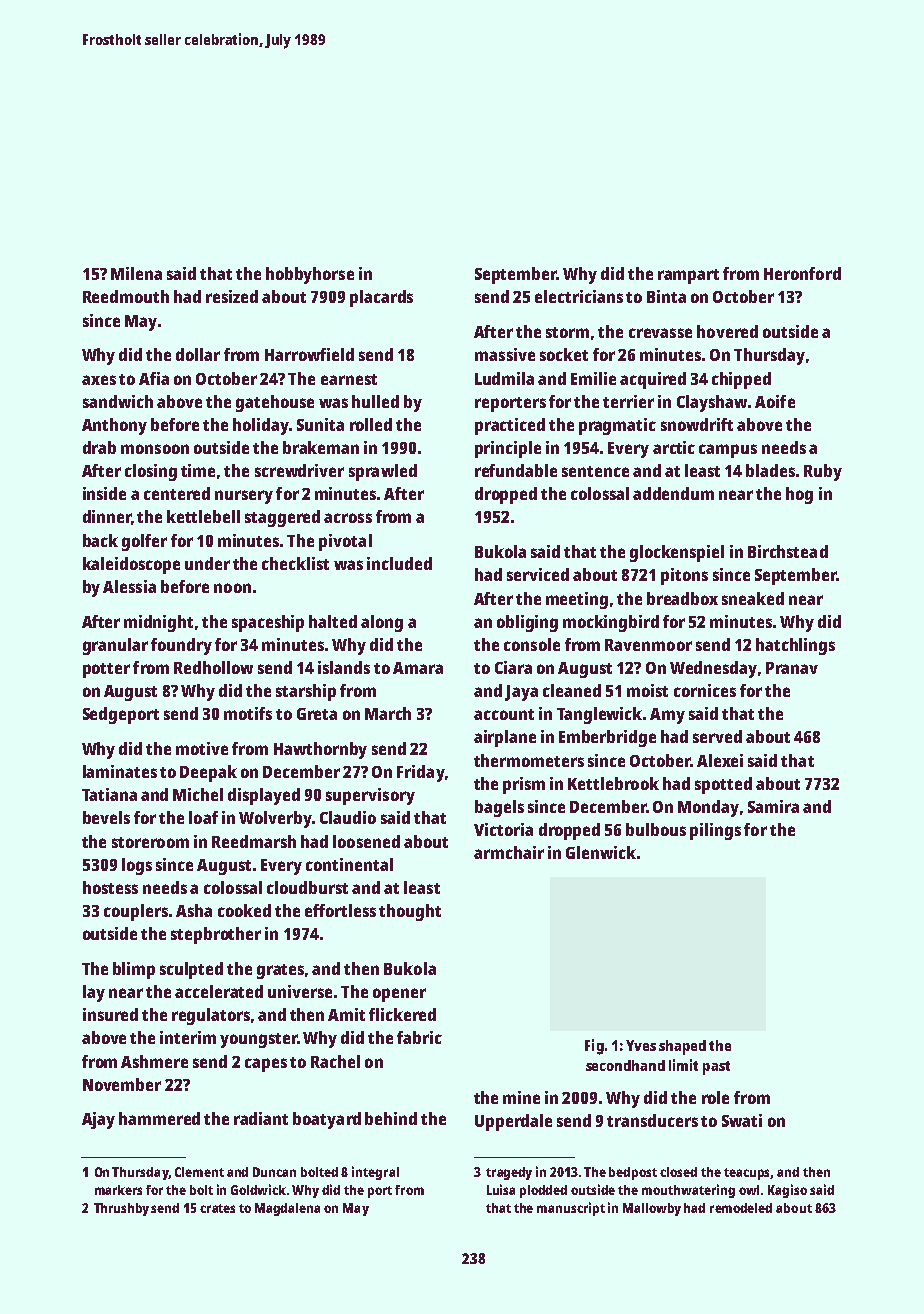 This image has width=924, height=1314. Describe the element at coordinates (747, 1174) in the image. I see `teacups` at that location.
